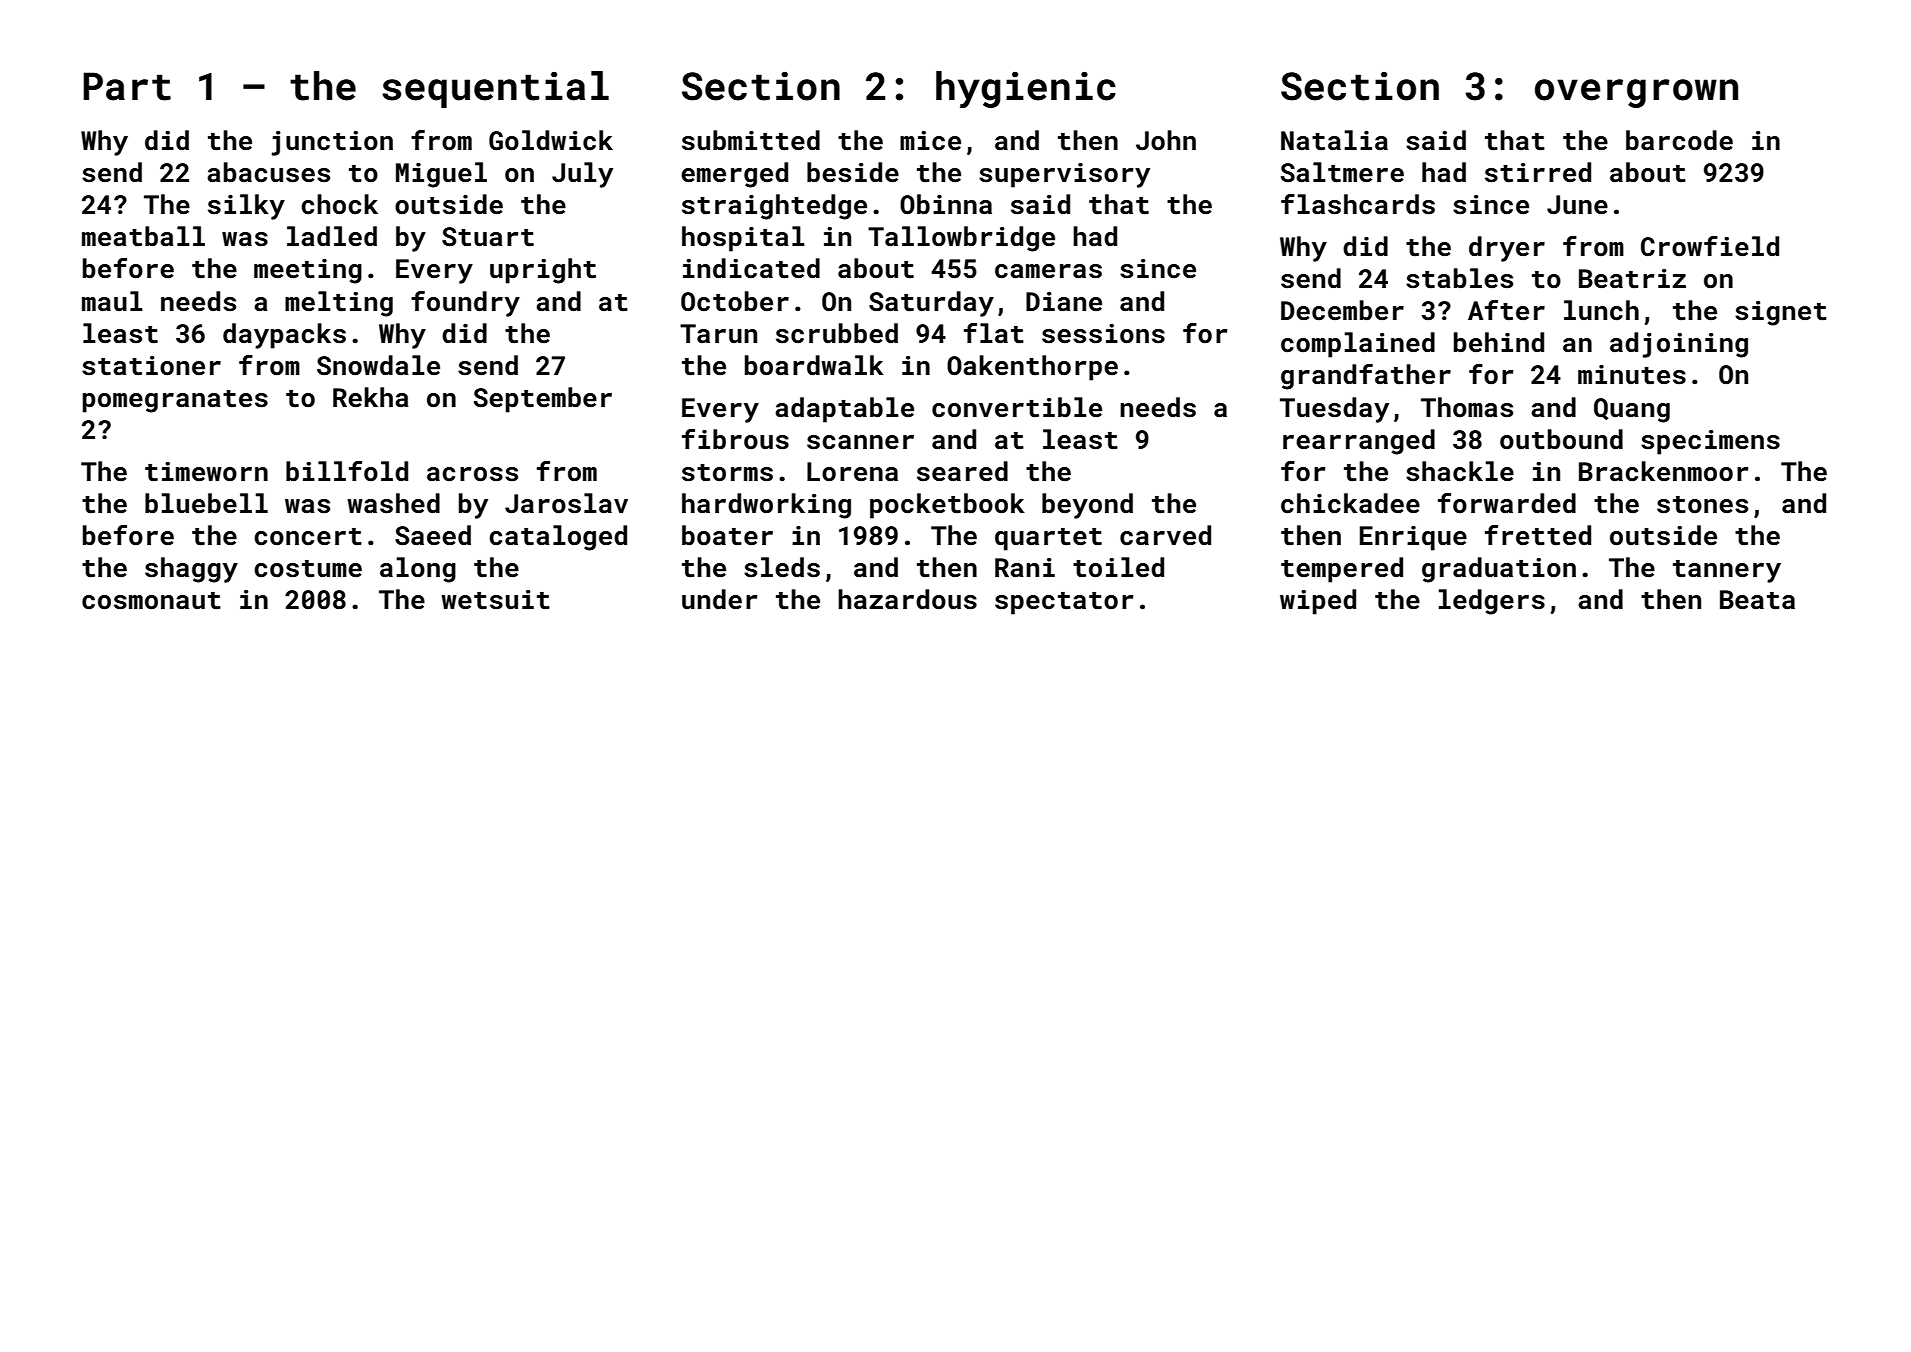 This screenshot has width=1911, height=1352. What do you see at coordinates (1632, 410) in the screenshot?
I see `Quang` at bounding box center [1632, 410].
